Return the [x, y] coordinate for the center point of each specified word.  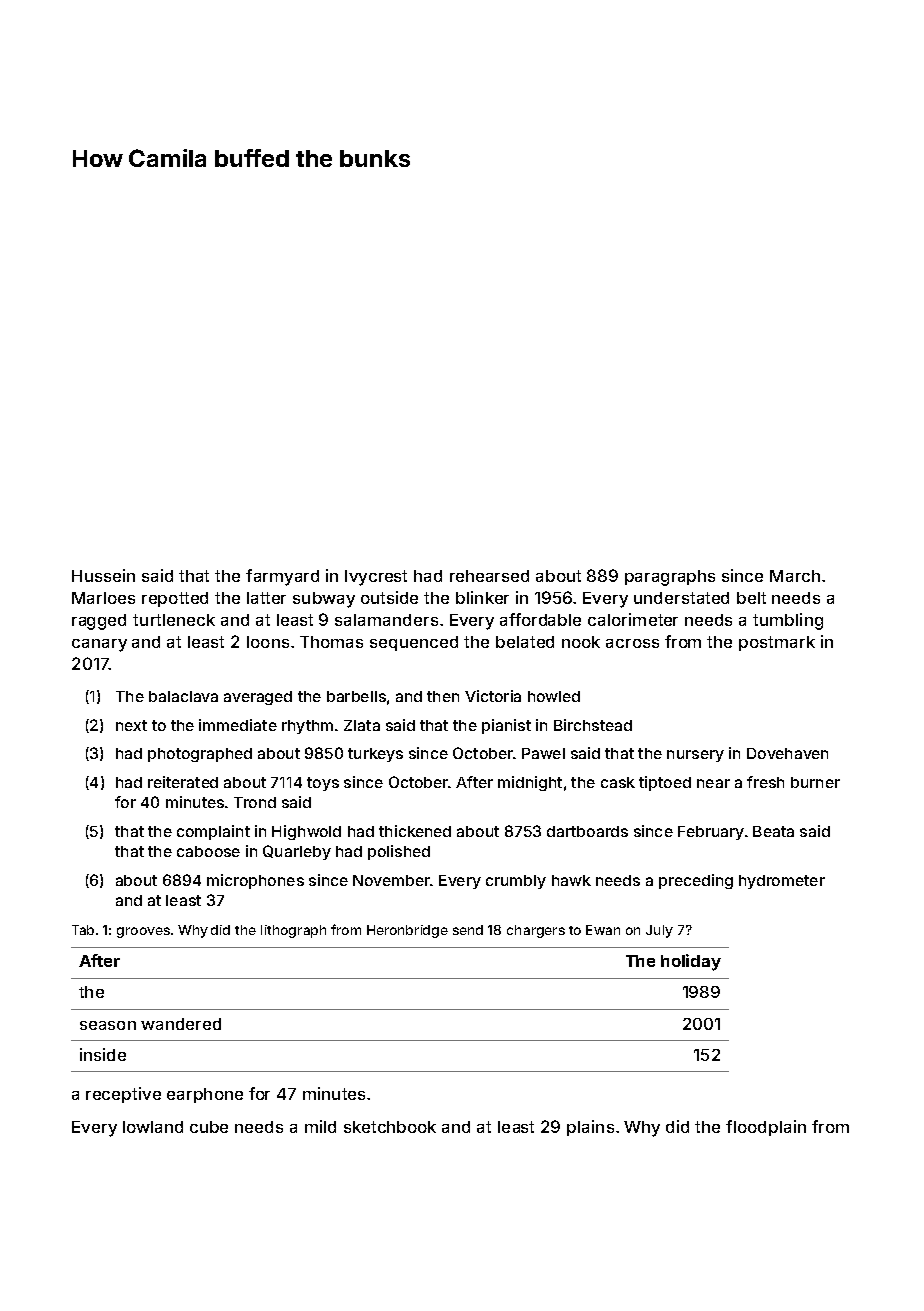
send [468, 930]
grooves [143, 932]
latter [266, 598]
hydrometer [782, 882]
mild [320, 1126]
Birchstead [593, 725]
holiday [691, 962]
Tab [83, 930]
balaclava [183, 696]
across [632, 643]
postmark [777, 643]
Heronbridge [407, 931]
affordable [540, 619]
